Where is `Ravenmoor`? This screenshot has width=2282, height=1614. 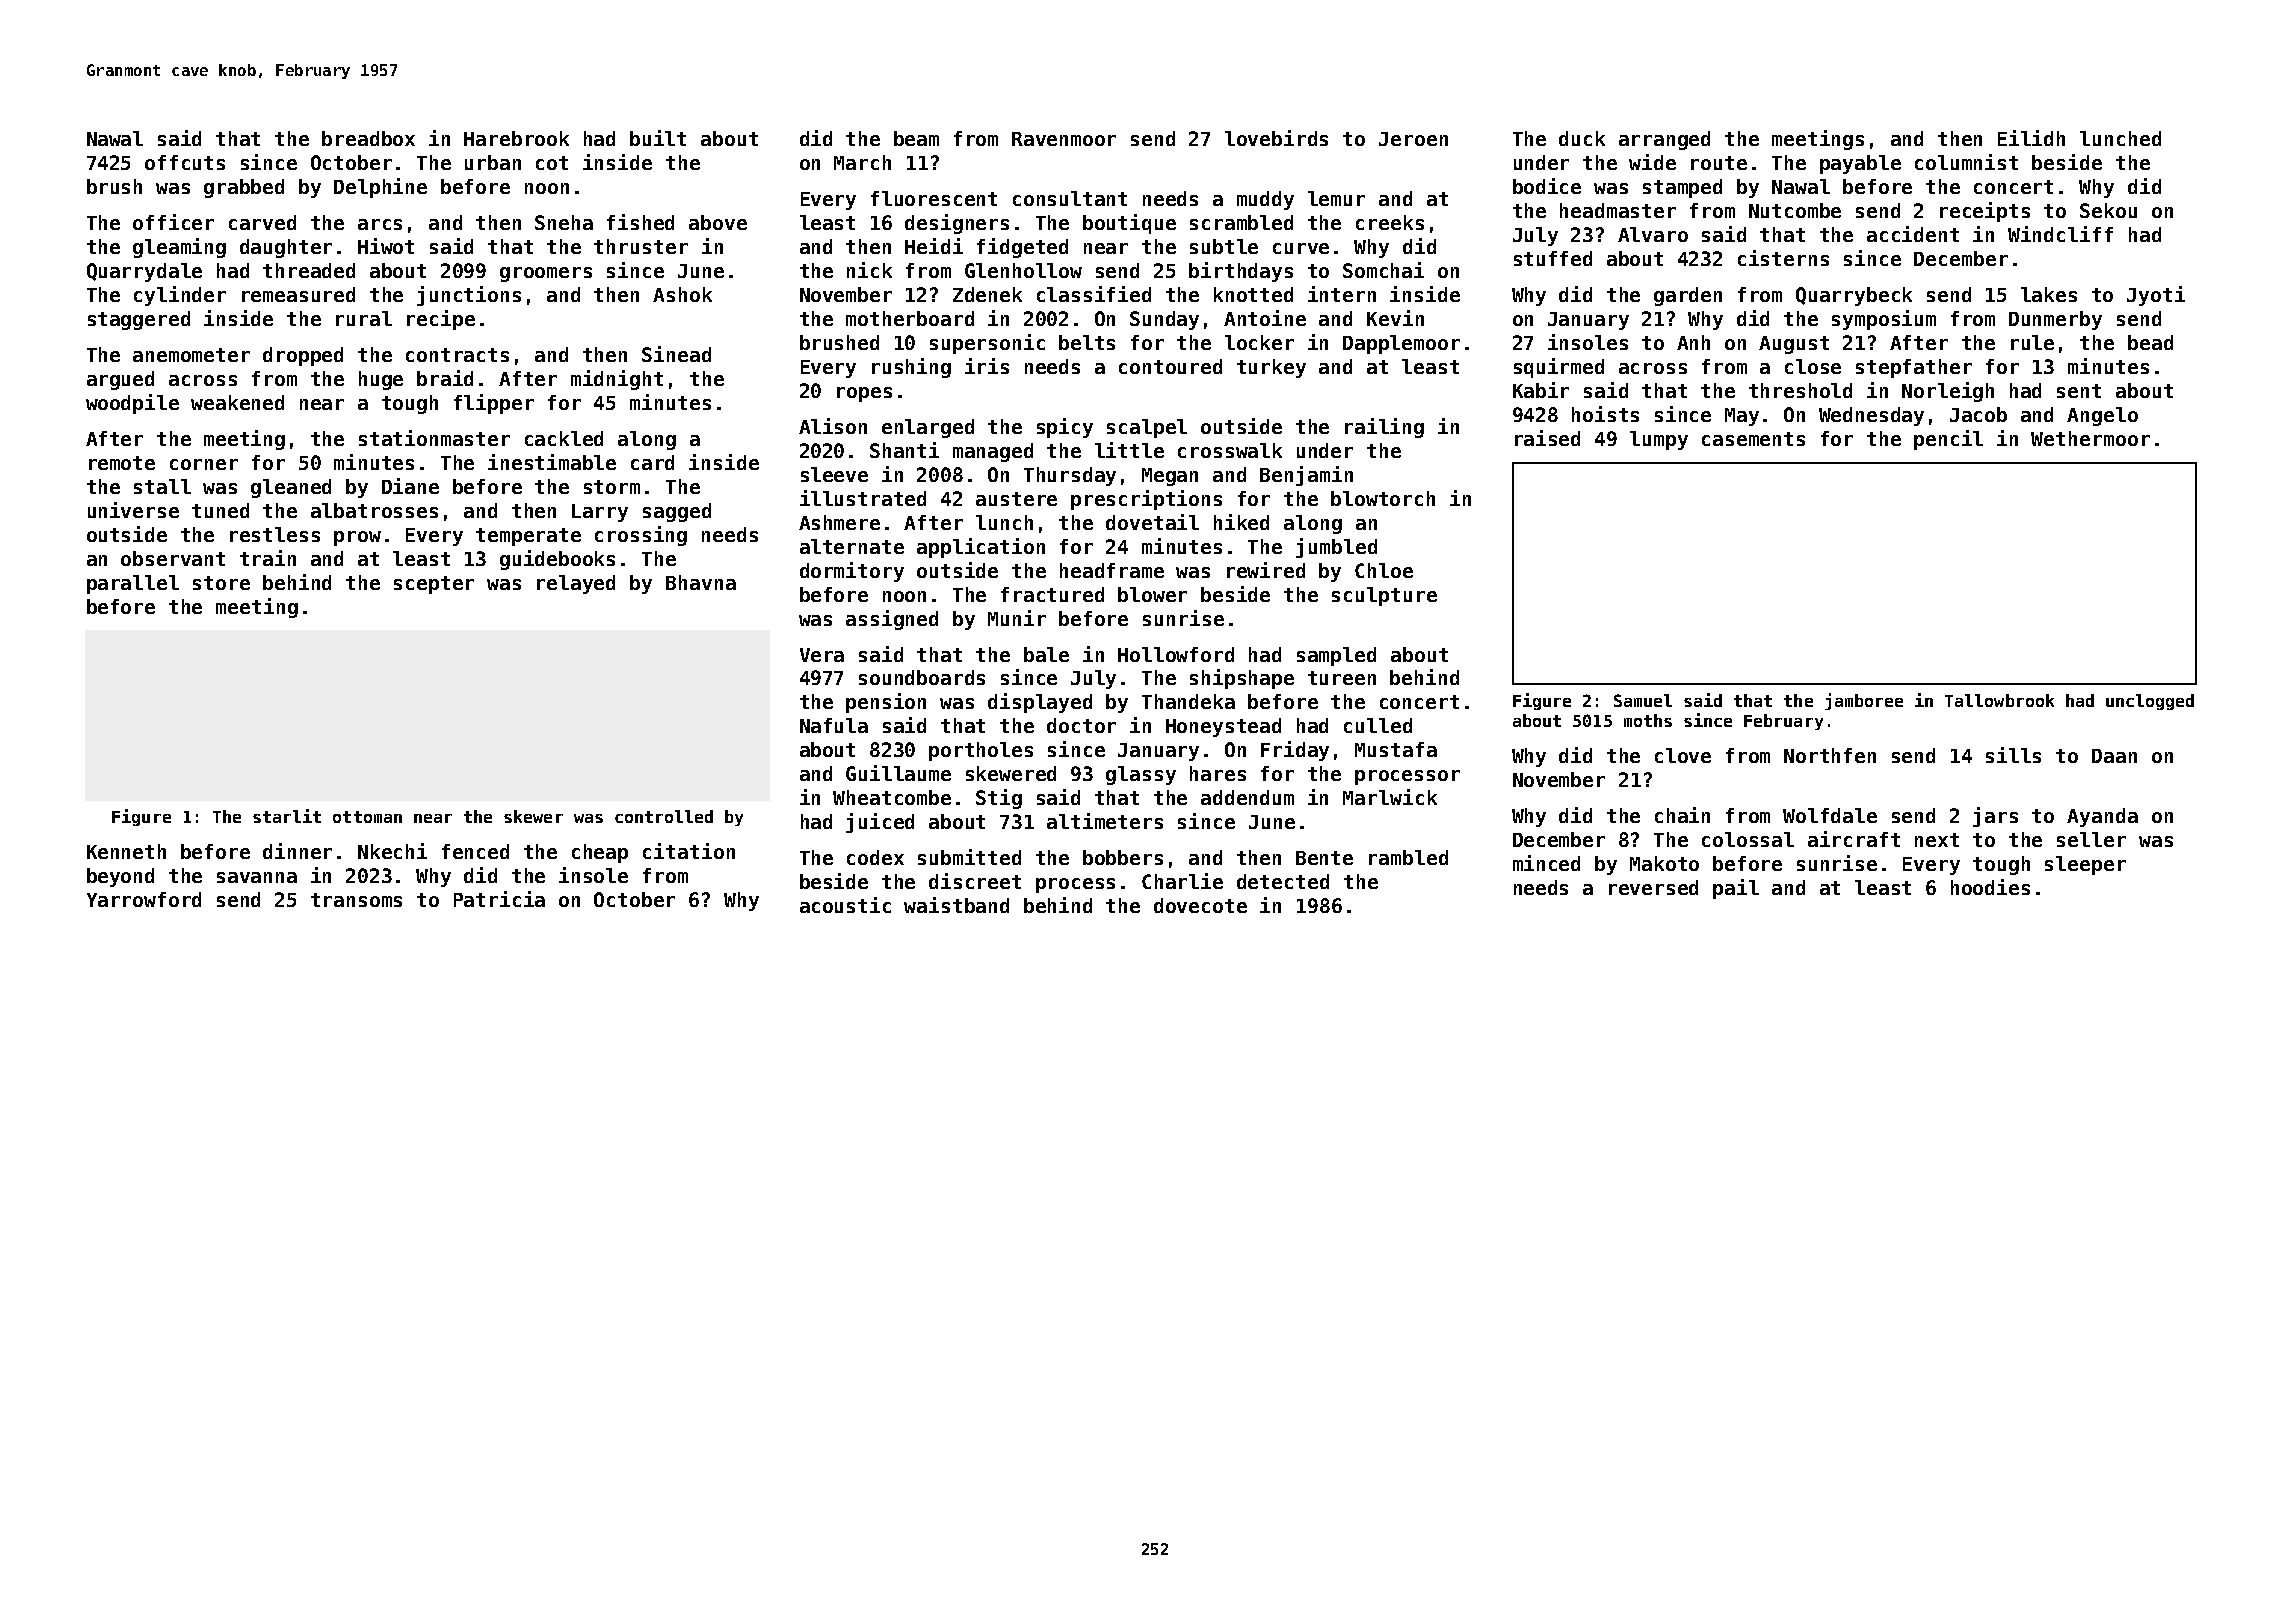 Ravenmoor is located at coordinates (1064, 139).
